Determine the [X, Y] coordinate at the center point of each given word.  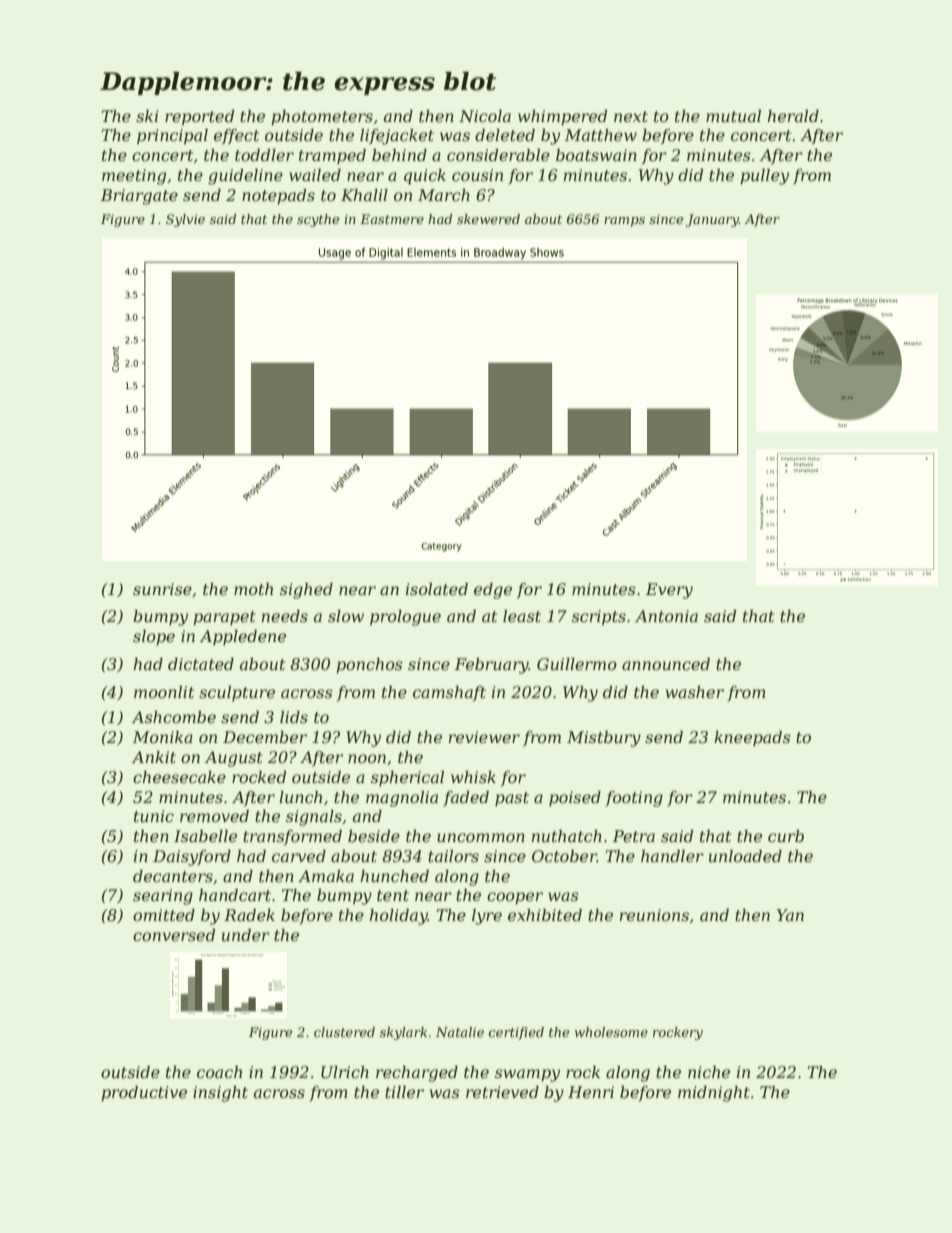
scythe [318, 220]
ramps [624, 222]
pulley [765, 177]
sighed [306, 591]
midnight [714, 1094]
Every [669, 591]
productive [144, 1094]
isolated [437, 589]
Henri [591, 1092]
